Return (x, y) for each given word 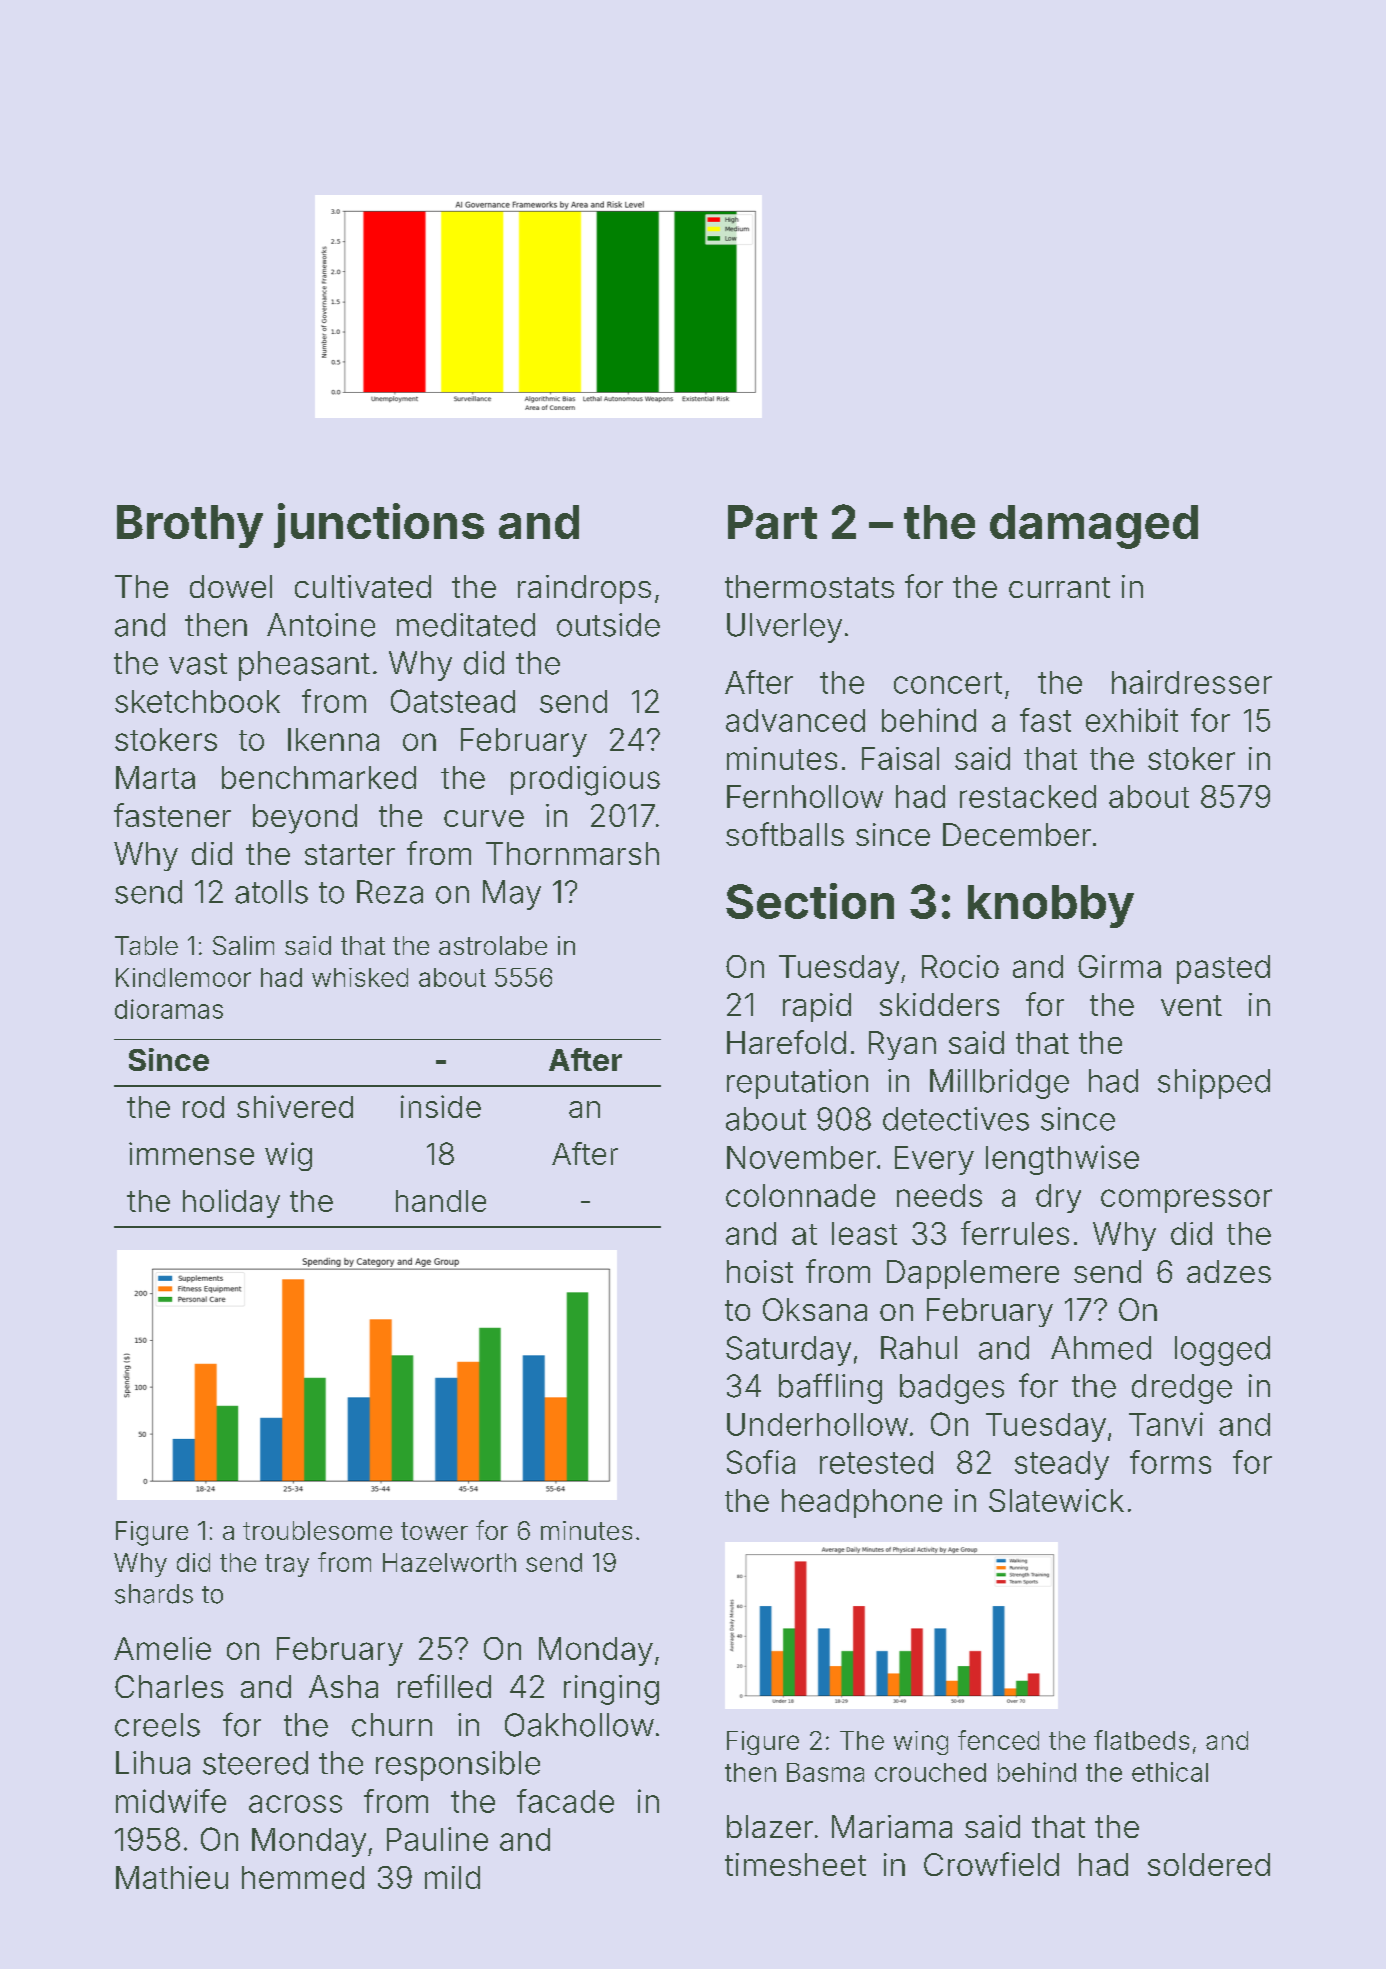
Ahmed (1101, 1348)
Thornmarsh (572, 853)
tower (434, 1531)
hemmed (303, 1877)
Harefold (786, 1042)
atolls (271, 892)
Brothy (190, 526)
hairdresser (1192, 682)
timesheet (795, 1864)
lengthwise (1062, 1160)
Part (772, 522)
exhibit (1132, 720)
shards (154, 1594)
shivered (295, 1106)
